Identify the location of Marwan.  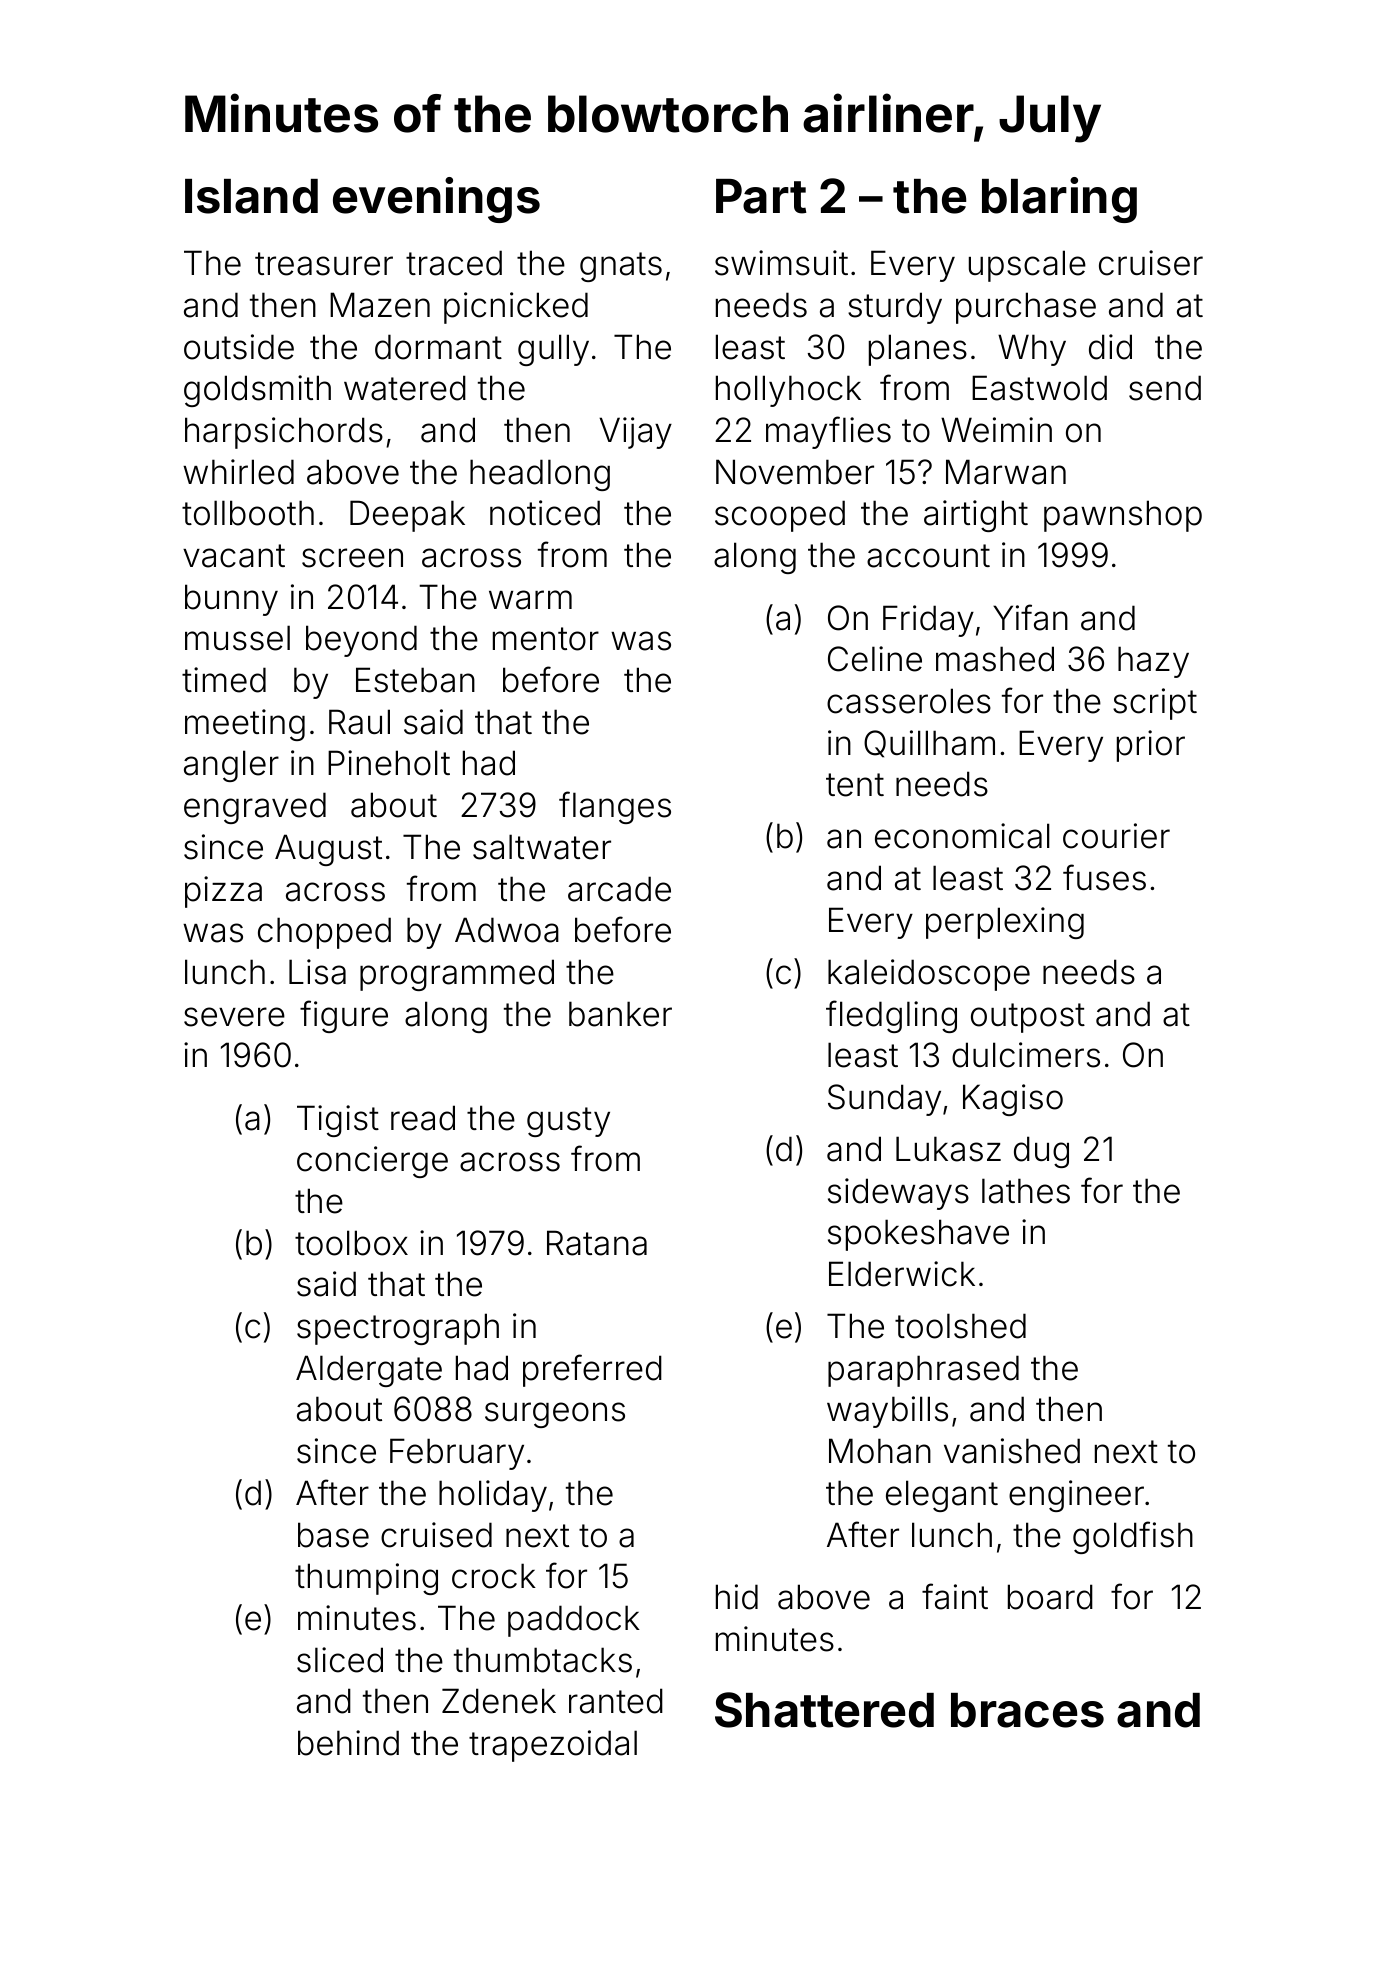
(1006, 472).
